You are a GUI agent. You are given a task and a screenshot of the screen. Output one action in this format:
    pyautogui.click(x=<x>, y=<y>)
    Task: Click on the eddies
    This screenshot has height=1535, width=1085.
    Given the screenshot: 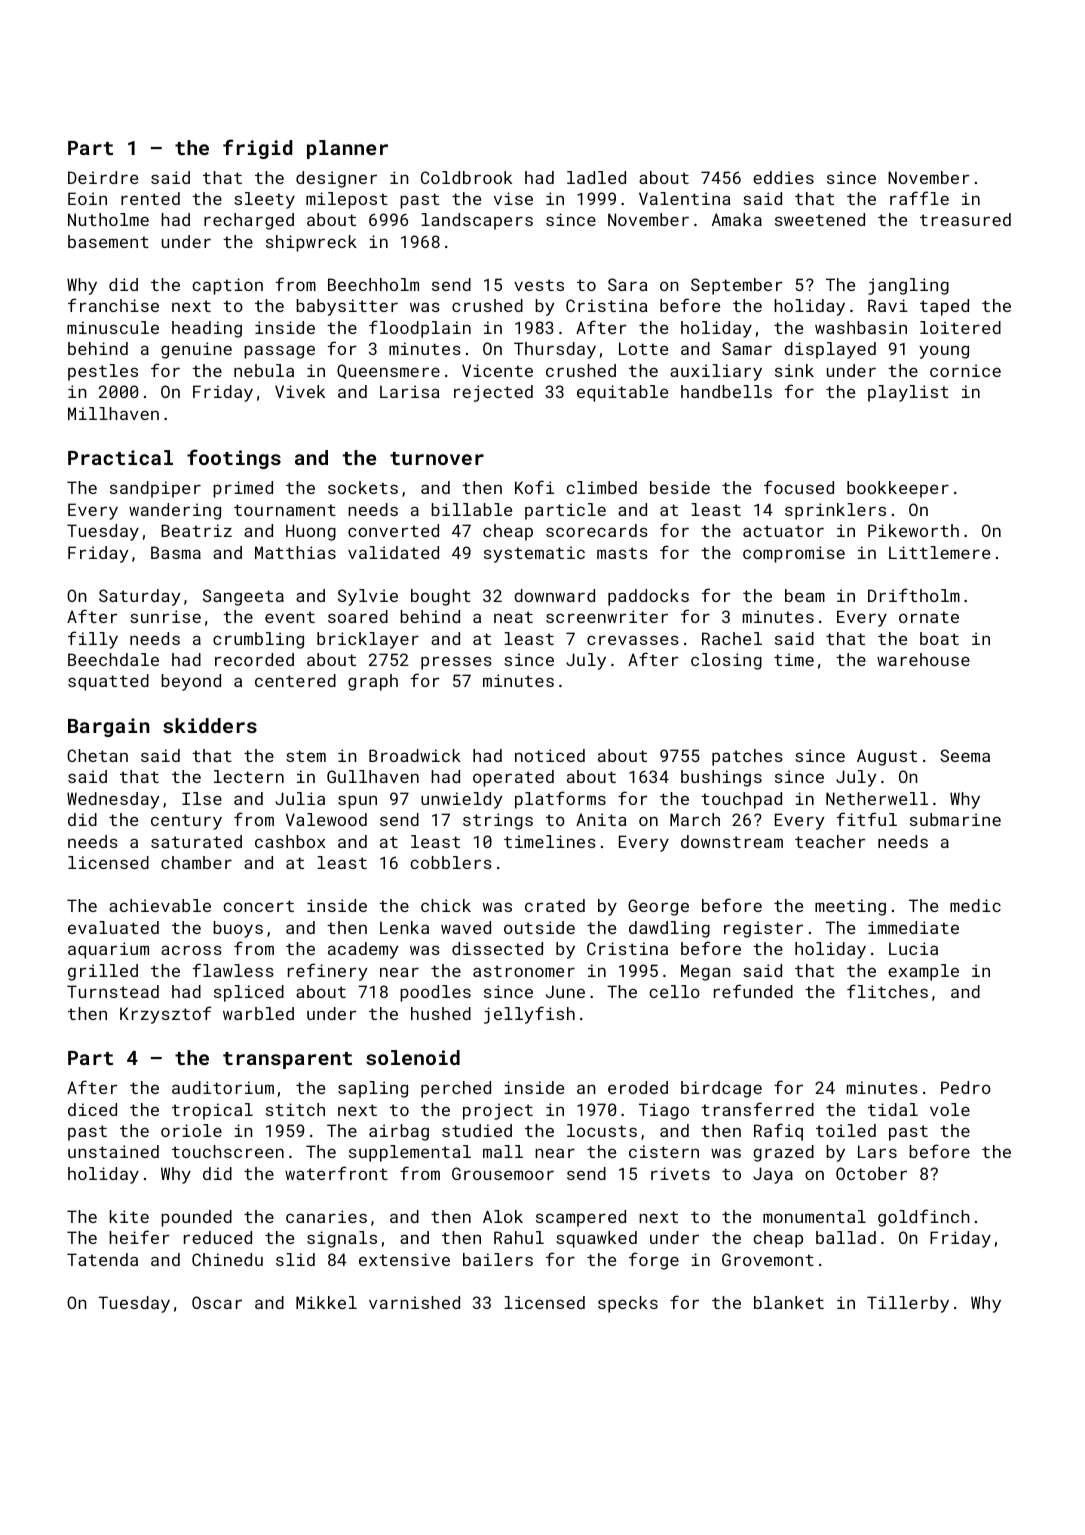 What is the action you would take?
    pyautogui.click(x=783, y=177)
